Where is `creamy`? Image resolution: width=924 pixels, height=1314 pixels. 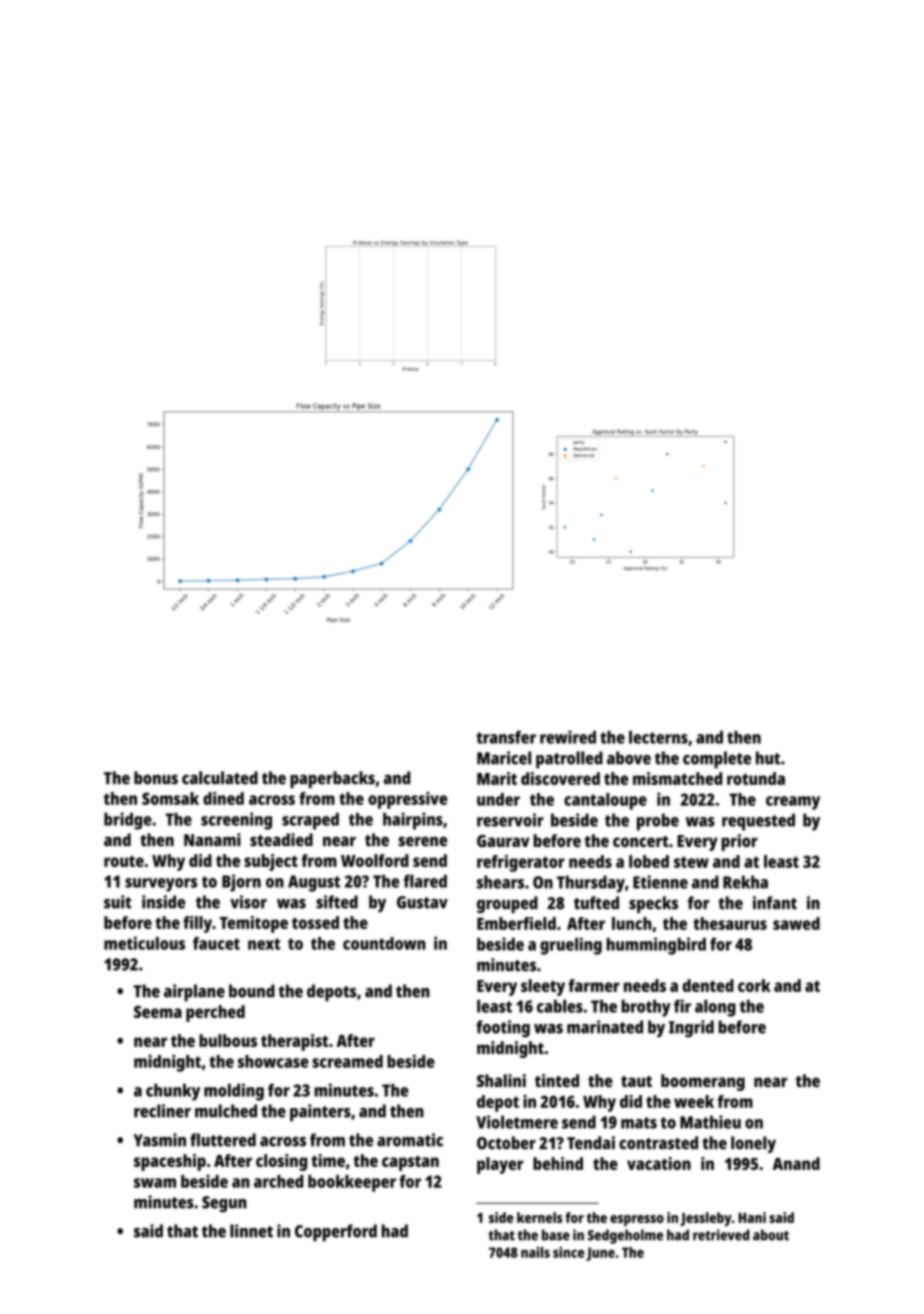 creamy is located at coordinates (793, 803).
